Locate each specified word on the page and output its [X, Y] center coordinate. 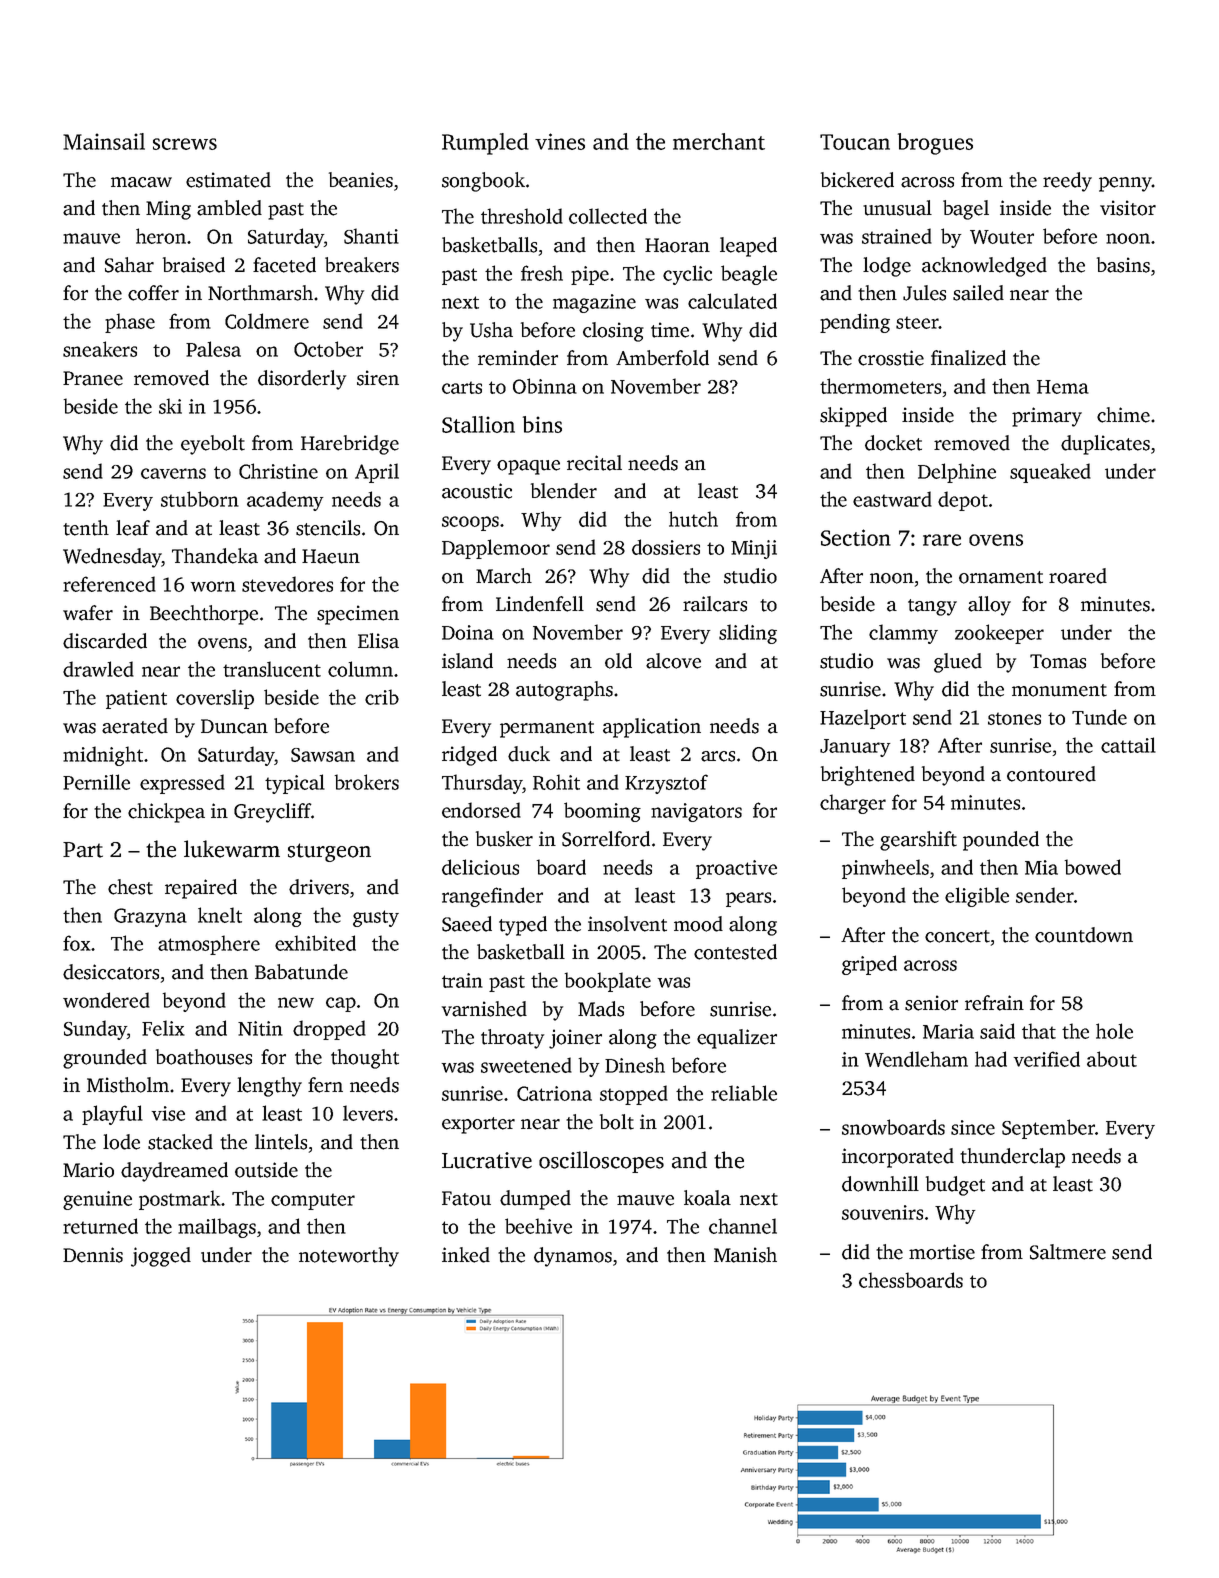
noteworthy [349, 1257]
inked [466, 1255]
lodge [887, 267]
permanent [547, 729]
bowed [1092, 867]
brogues [935, 144]
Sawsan [323, 755]
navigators [696, 812]
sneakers [100, 349]
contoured [1051, 774]
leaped [748, 247]
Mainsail [104, 141]
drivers [319, 887]
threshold [522, 216]
